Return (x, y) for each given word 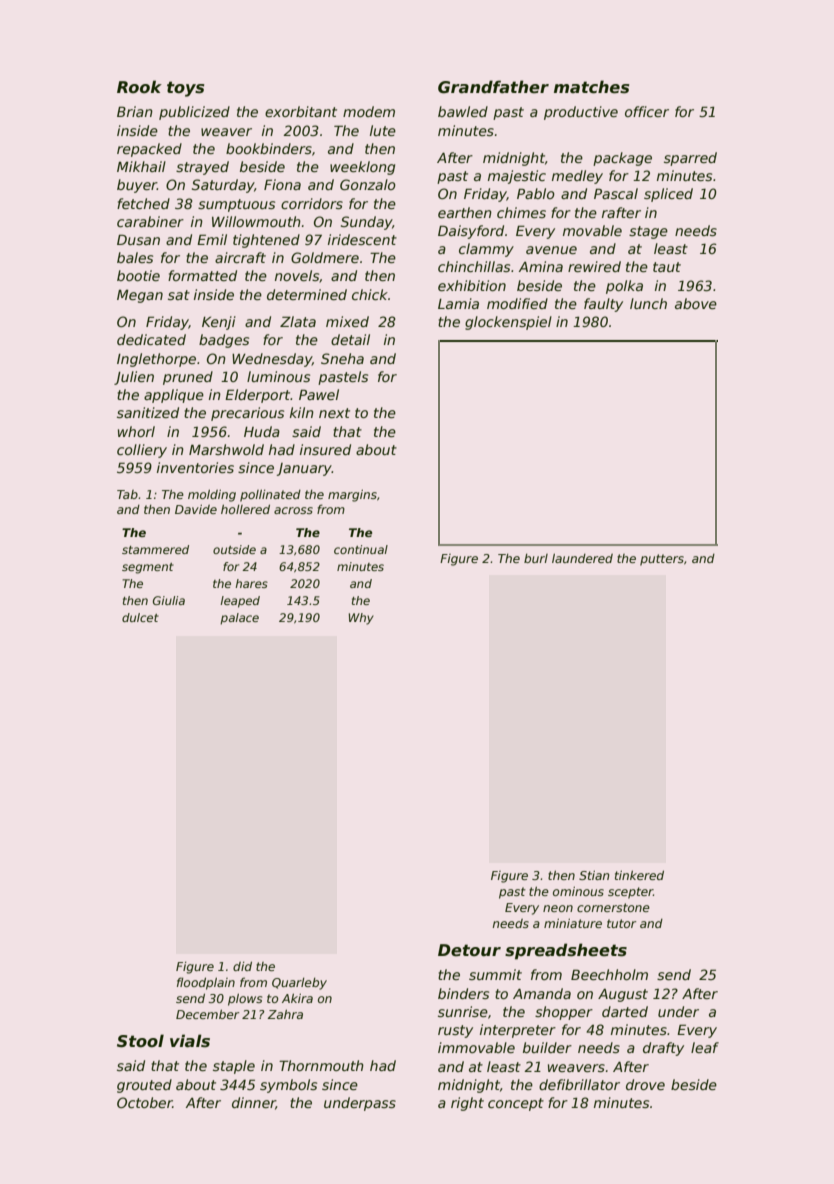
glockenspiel (508, 323)
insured (325, 449)
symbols (288, 1086)
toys (185, 89)
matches (591, 87)
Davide (196, 509)
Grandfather (493, 87)
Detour (469, 950)
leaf (705, 1047)
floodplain (206, 983)
